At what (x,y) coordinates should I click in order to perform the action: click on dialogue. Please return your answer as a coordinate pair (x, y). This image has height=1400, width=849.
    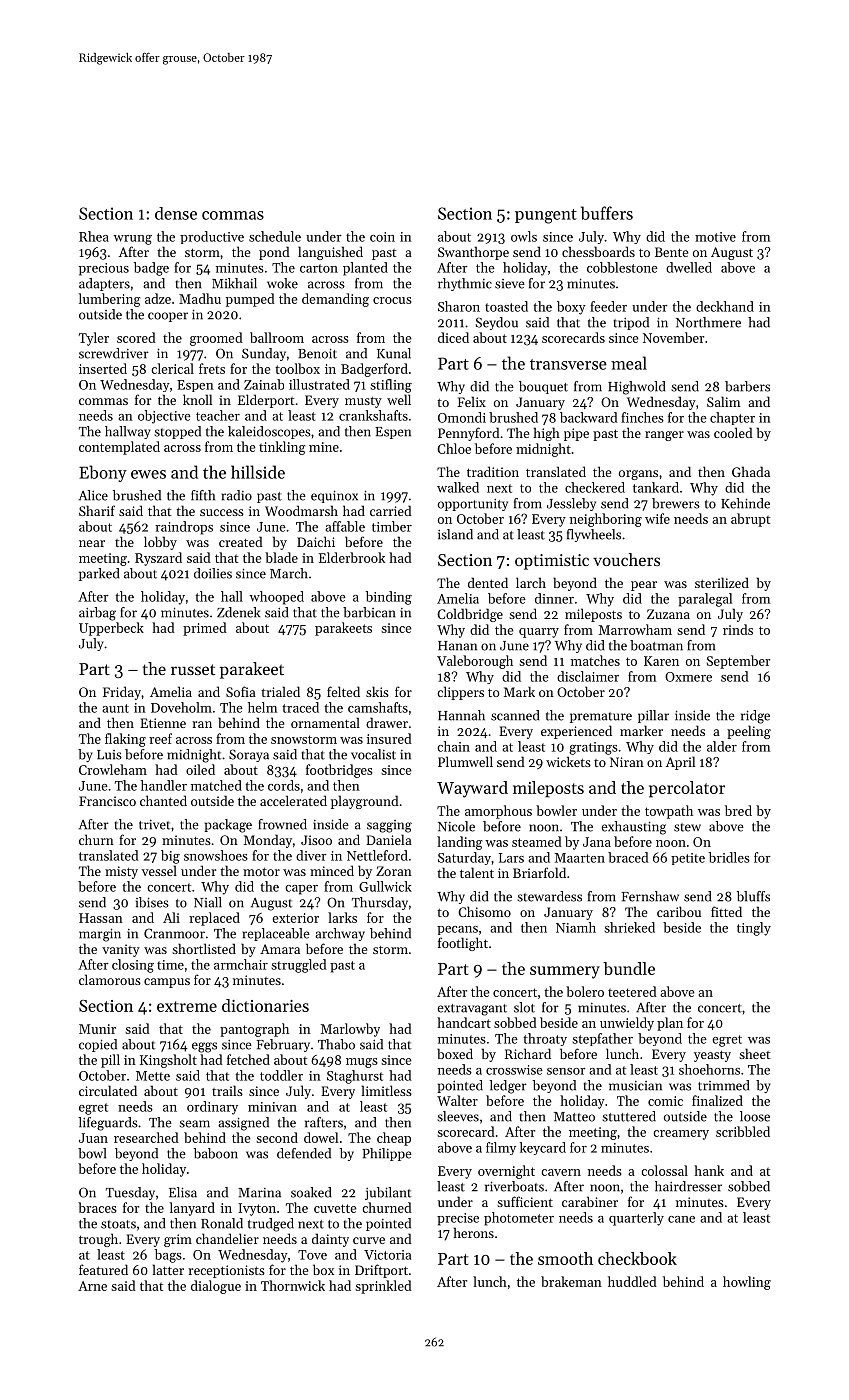
    Looking at the image, I should click on (216, 1287).
